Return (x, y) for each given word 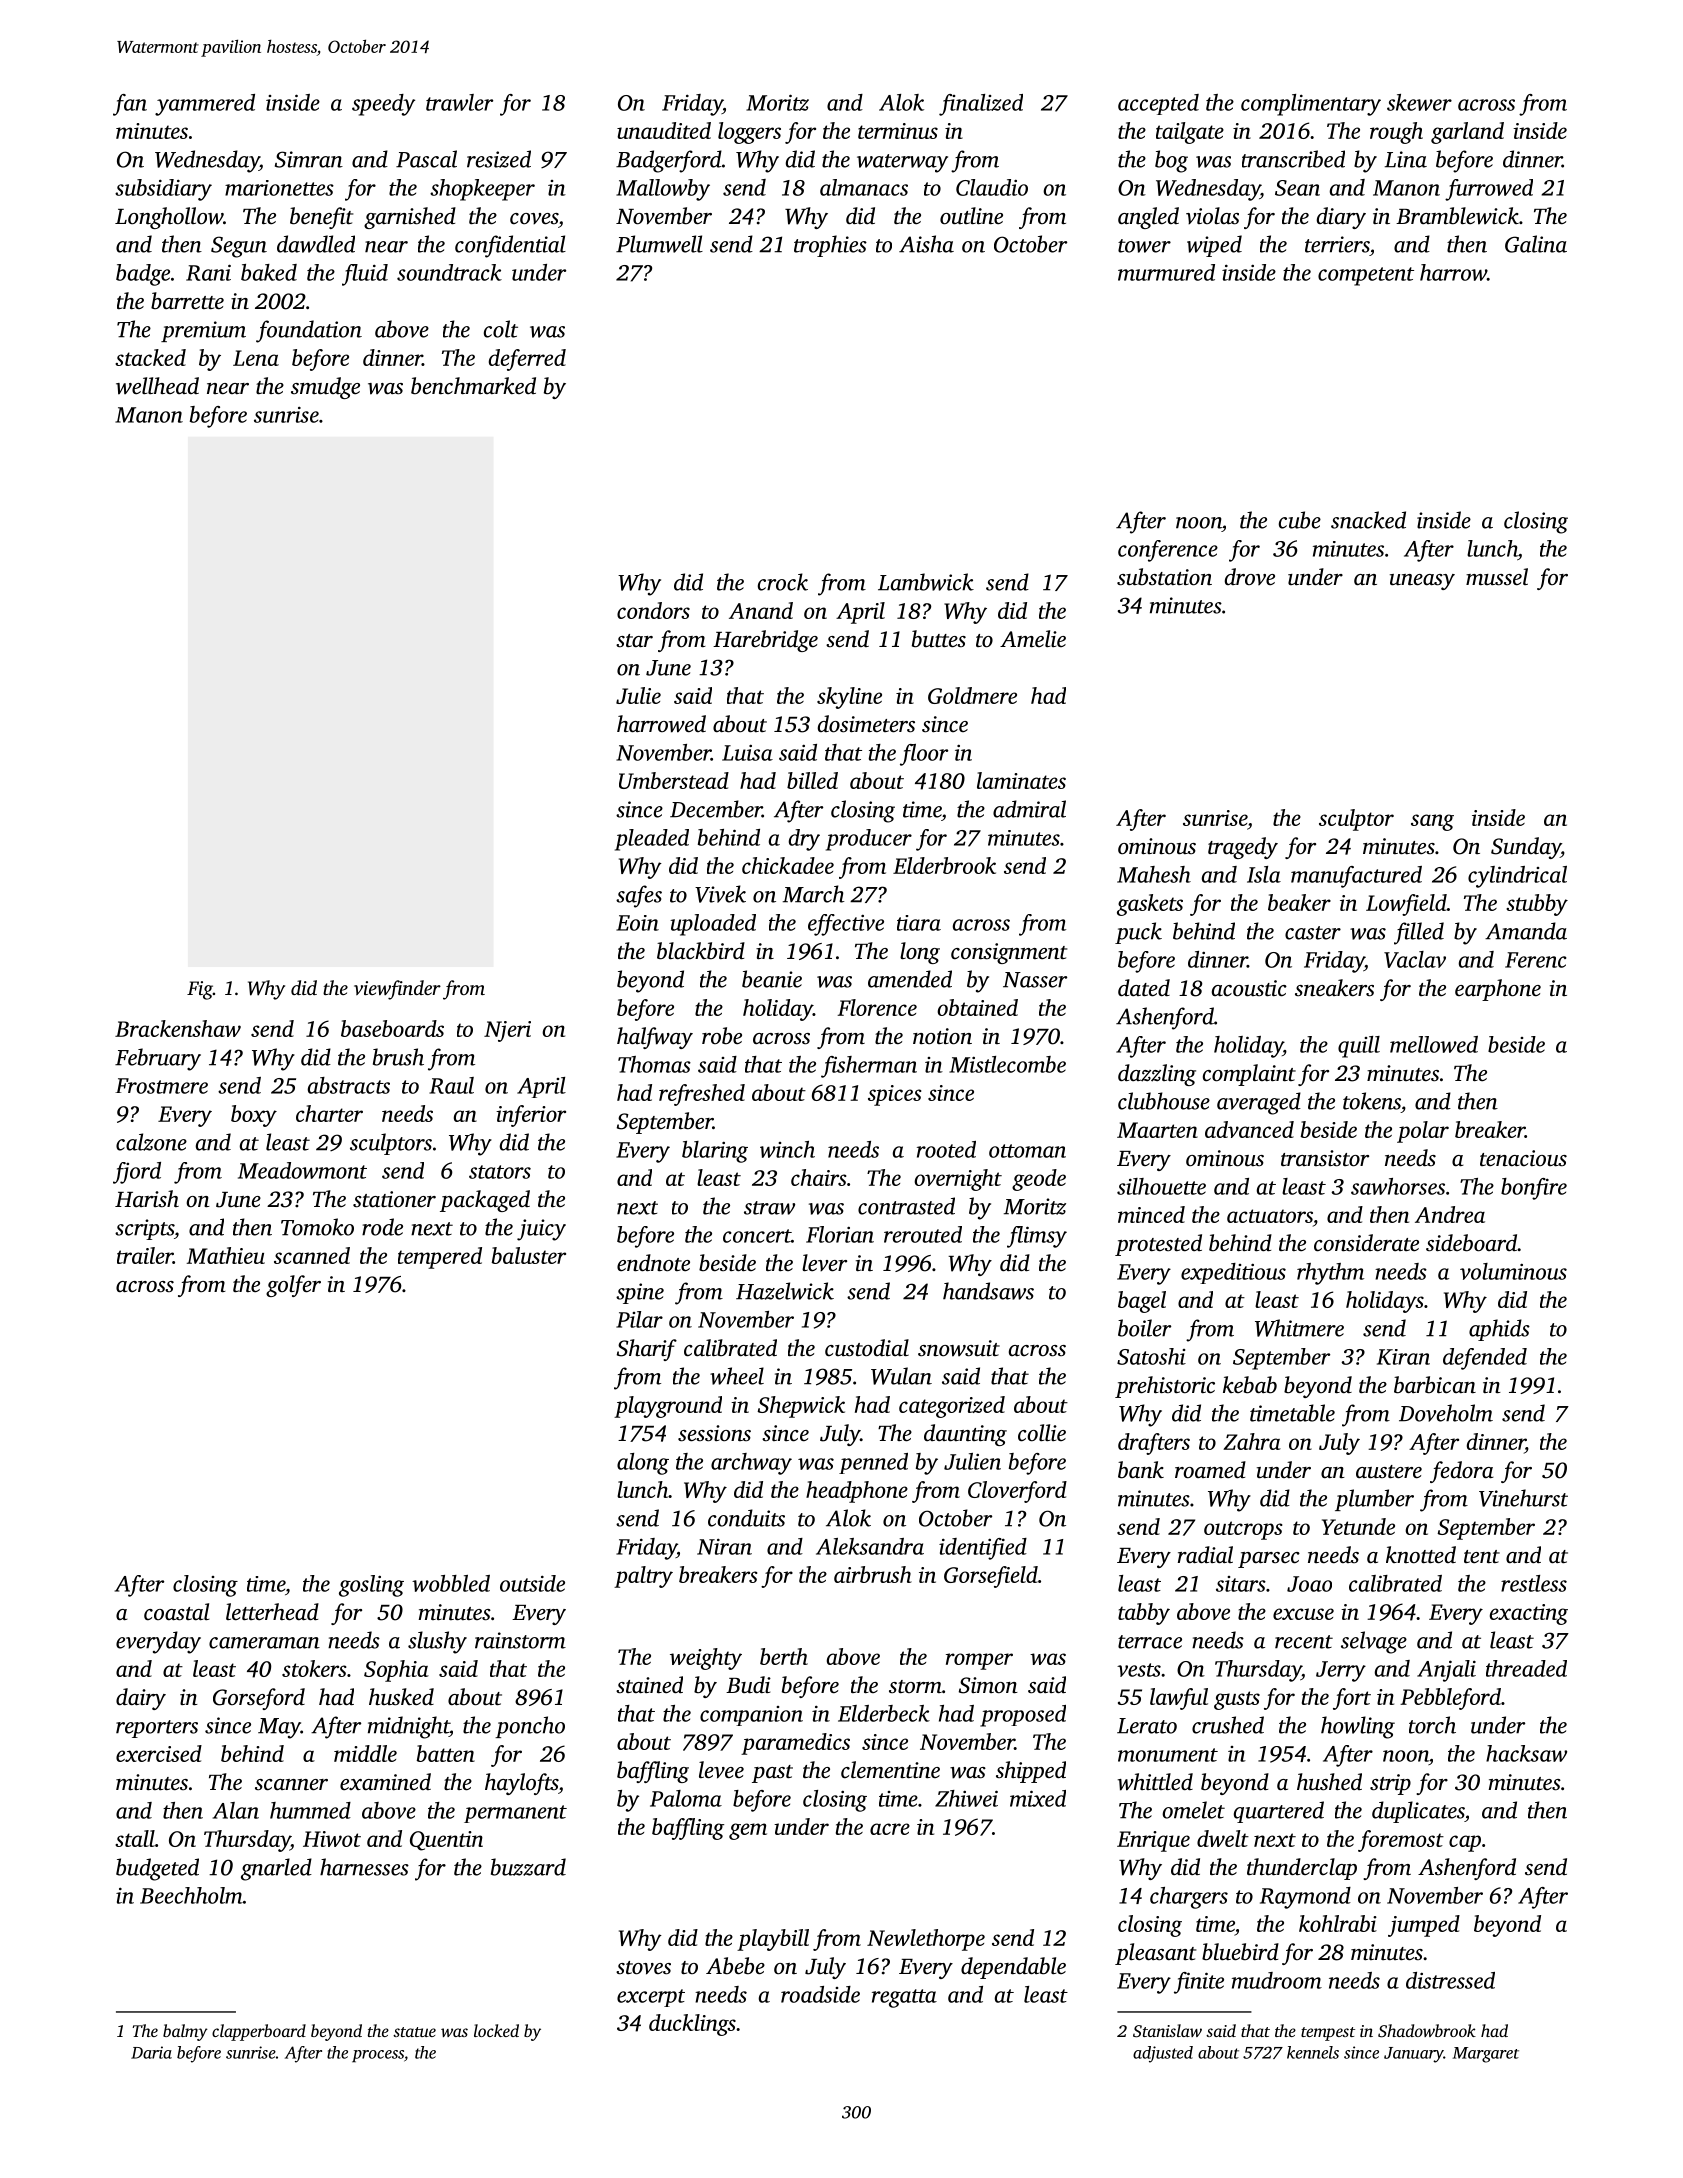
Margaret (1485, 2055)
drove (1250, 576)
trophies (830, 246)
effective (846, 925)
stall (135, 1838)
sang (1432, 822)
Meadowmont (302, 1170)
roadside (820, 1994)
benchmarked (473, 386)
